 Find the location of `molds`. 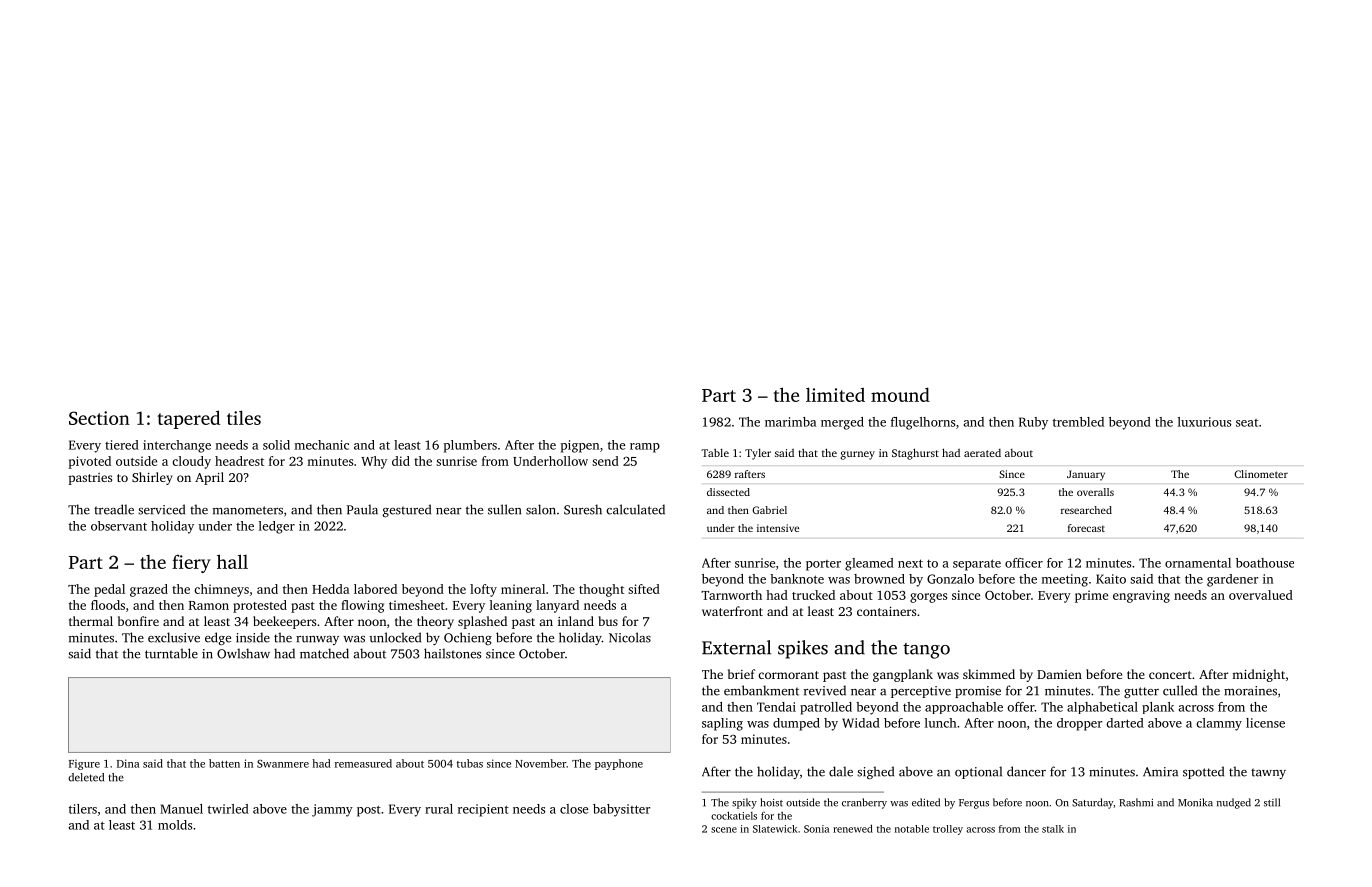

molds is located at coordinates (175, 825).
